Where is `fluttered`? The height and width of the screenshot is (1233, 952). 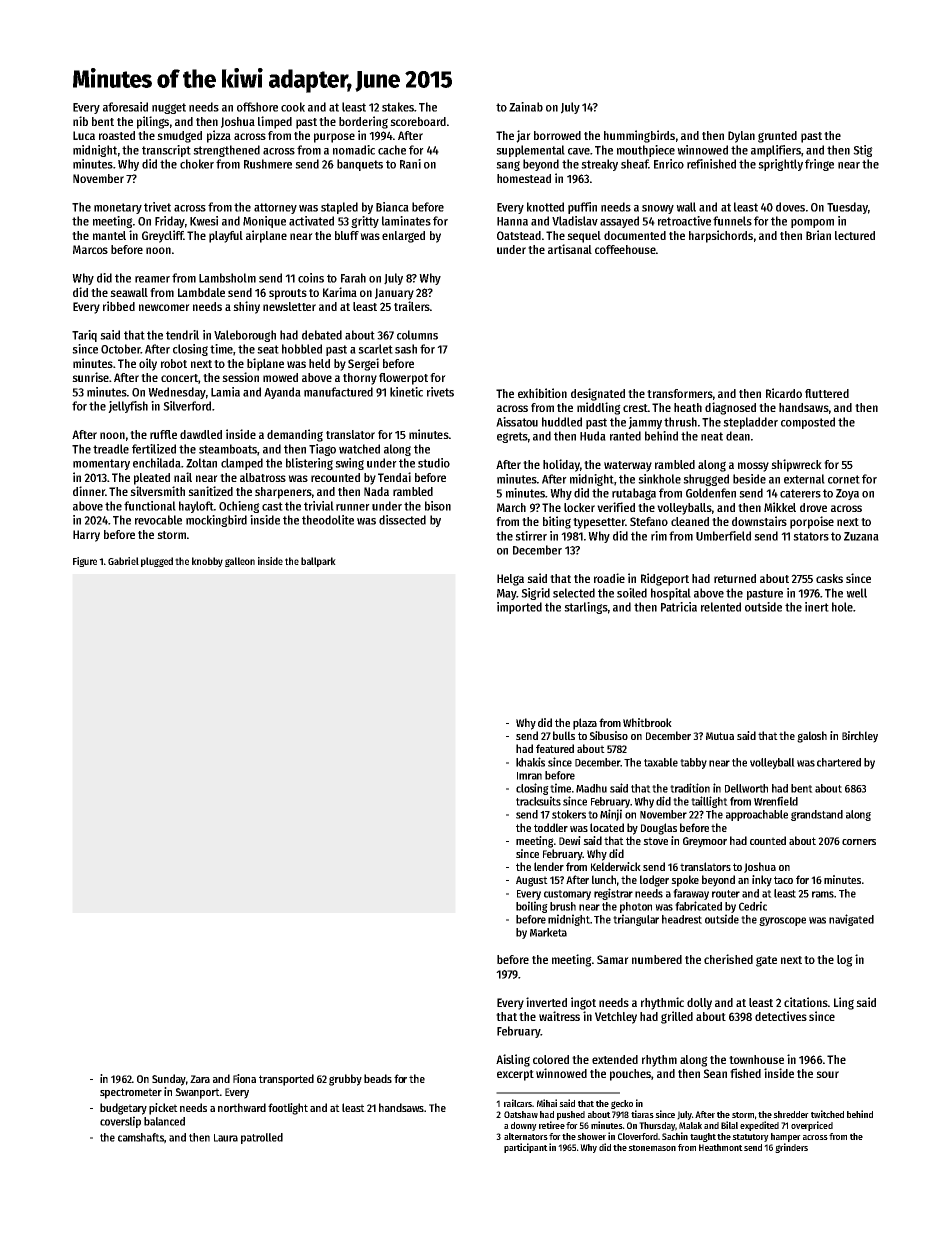
fluttered is located at coordinates (827, 393).
